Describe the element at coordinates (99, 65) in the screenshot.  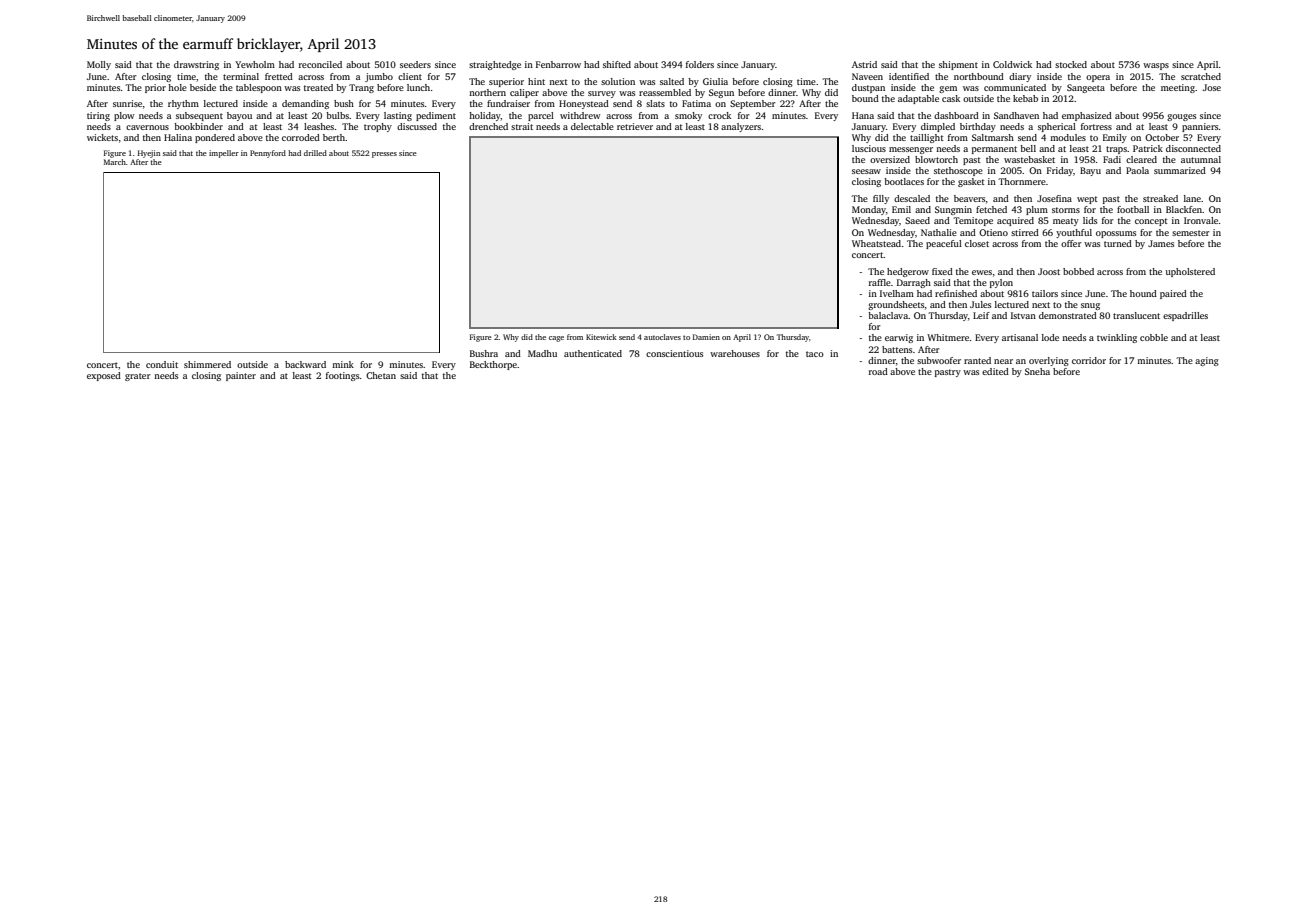
I see `Molly` at that location.
